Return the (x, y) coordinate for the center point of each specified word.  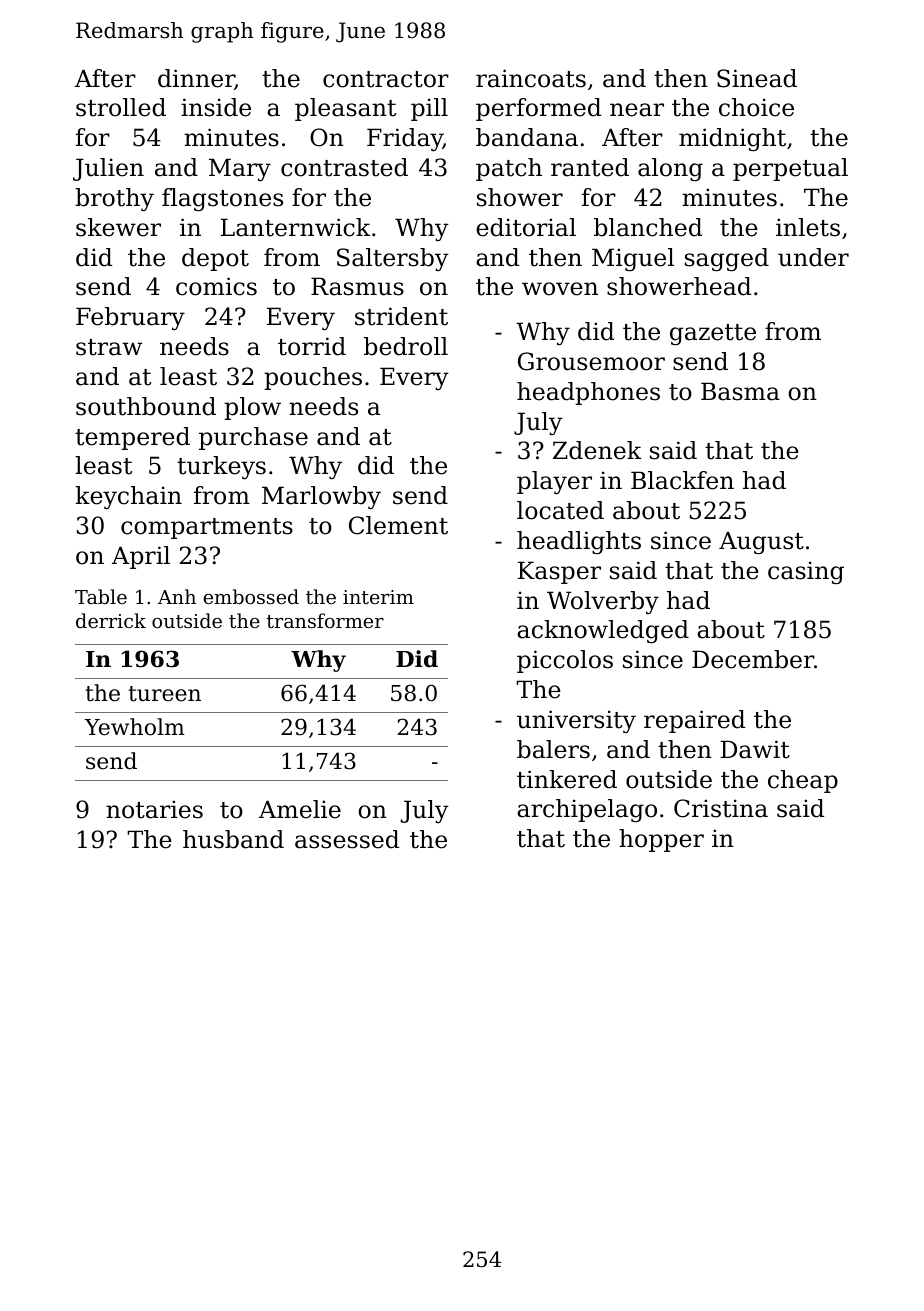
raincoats (531, 78)
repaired (694, 721)
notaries (154, 809)
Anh (177, 596)
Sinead (757, 78)
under (813, 257)
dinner (196, 79)
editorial (526, 227)
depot (215, 259)
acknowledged (603, 631)
